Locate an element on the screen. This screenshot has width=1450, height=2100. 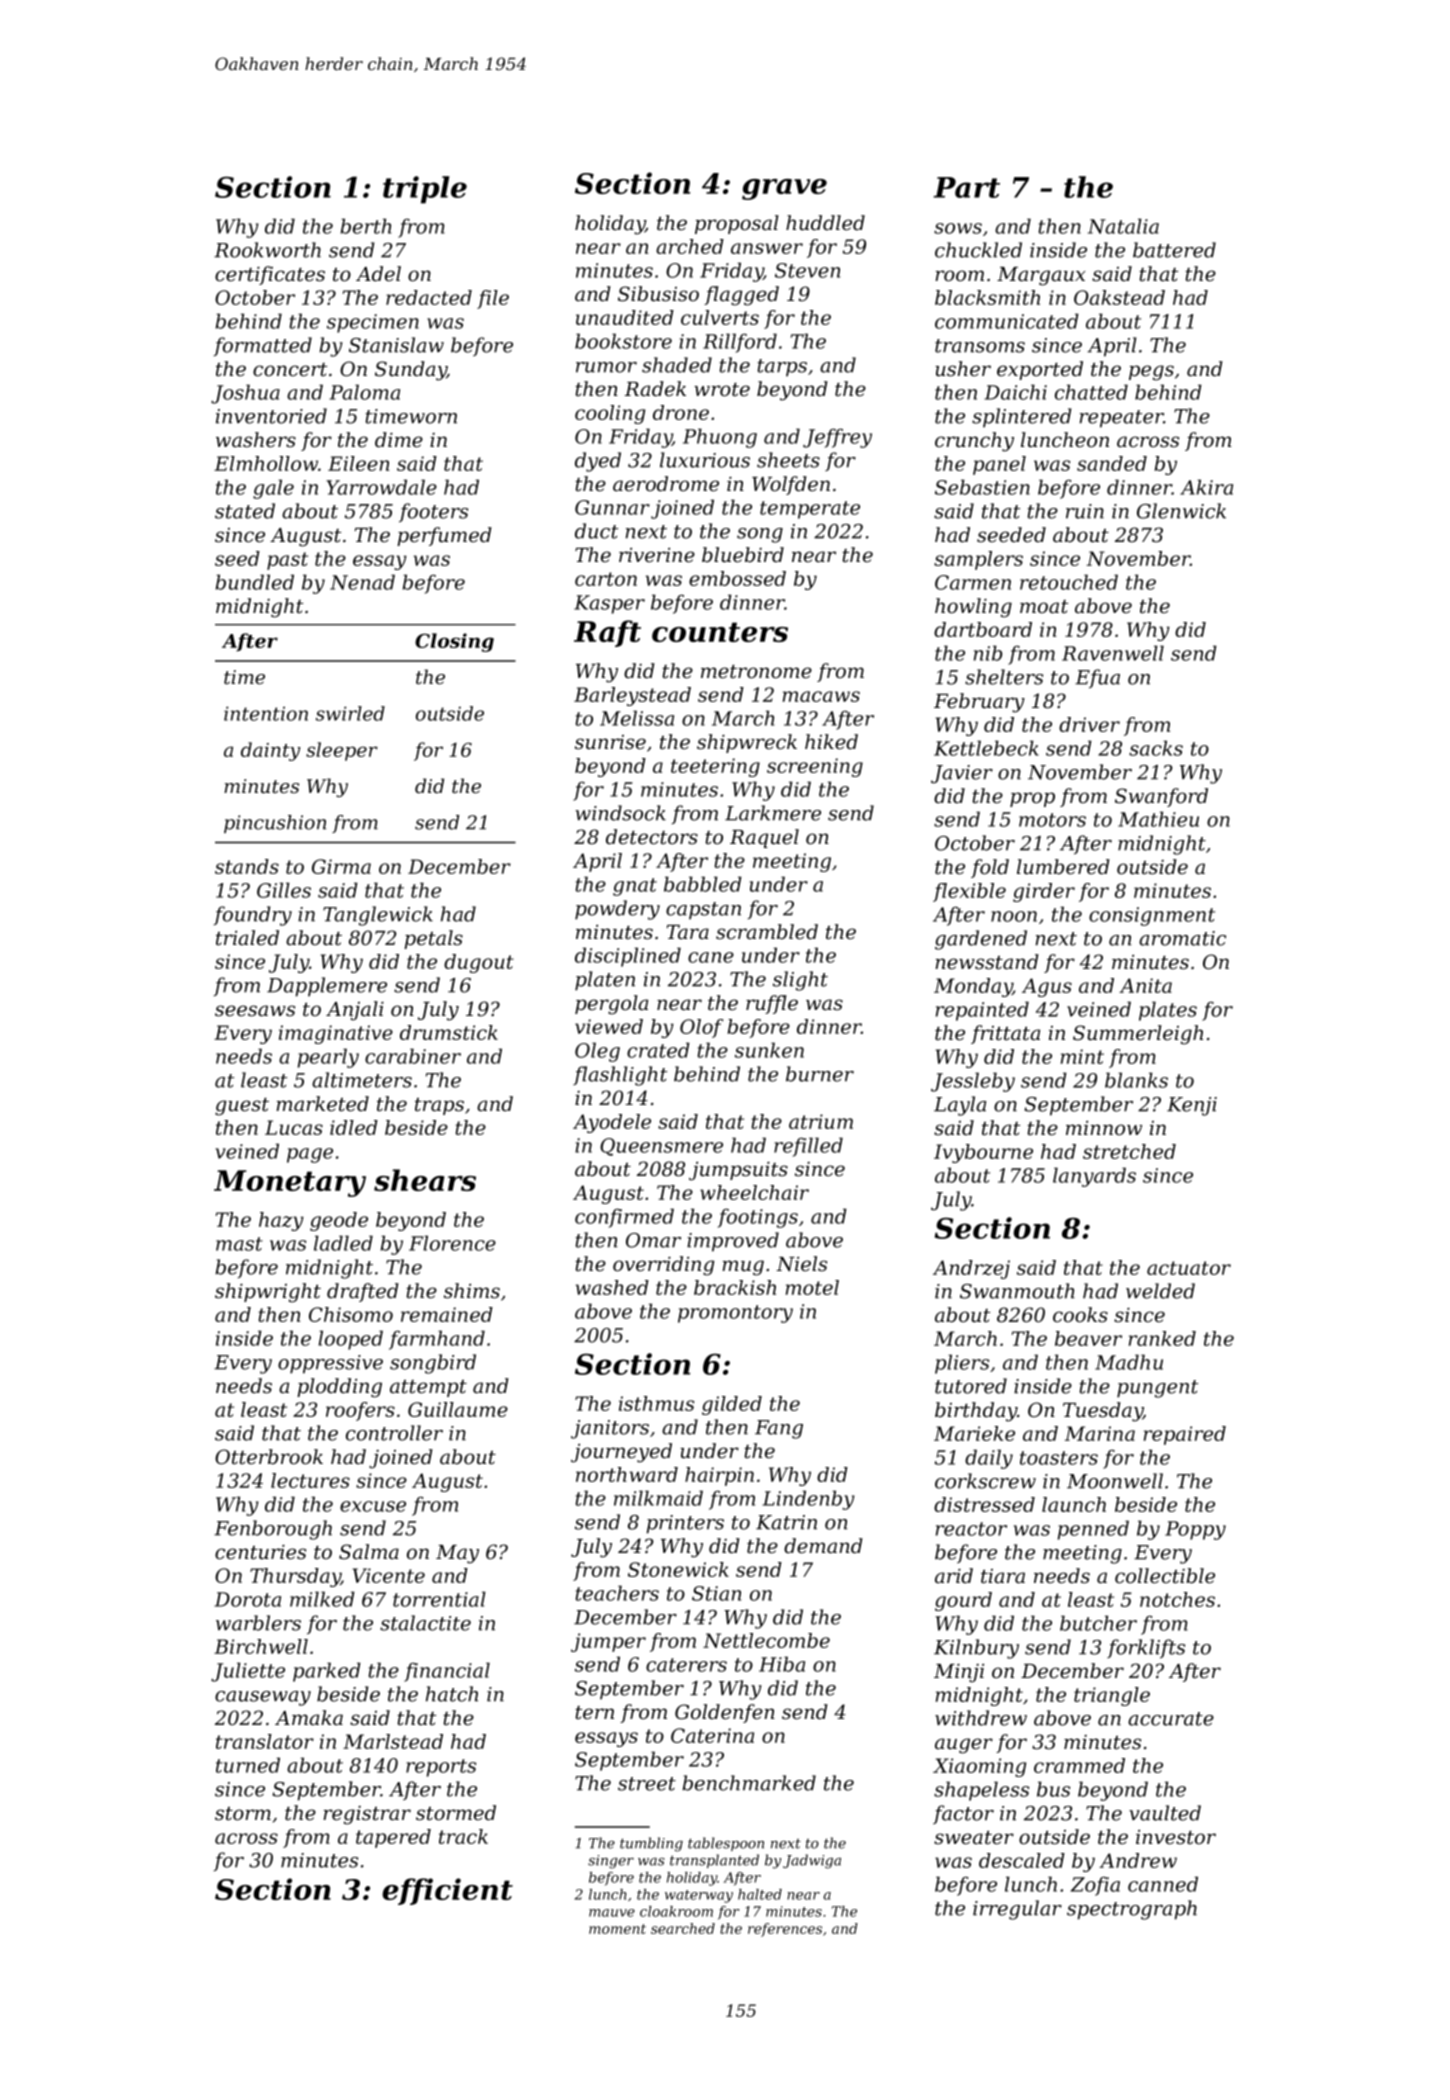
launch is located at coordinates (1074, 1504).
